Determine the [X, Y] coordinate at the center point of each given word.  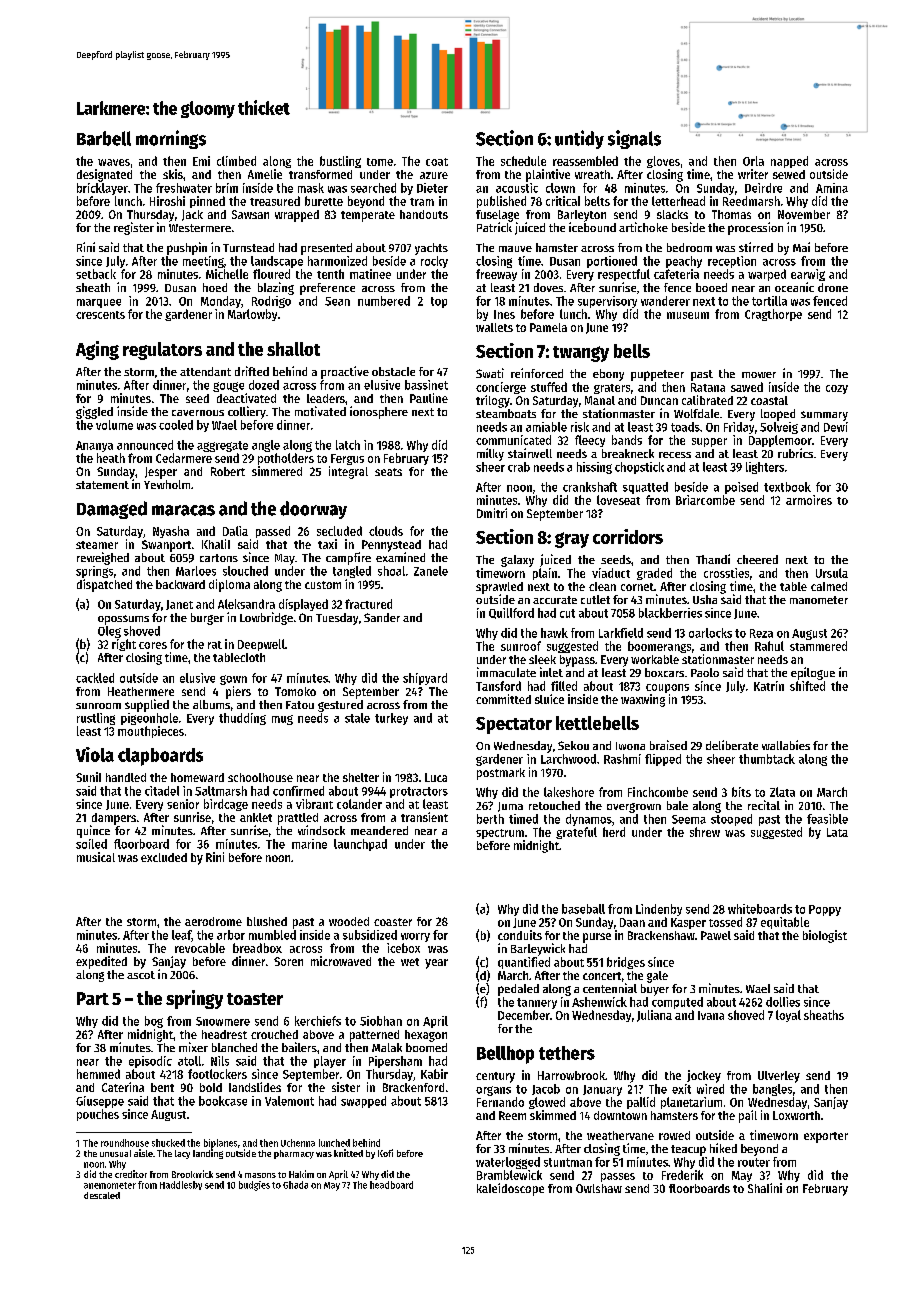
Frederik [682, 1175]
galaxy [517, 561]
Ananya [94, 446]
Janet [179, 605]
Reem [512, 1115]
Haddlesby [181, 1185]
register [134, 228]
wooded [349, 921]
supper [709, 442]
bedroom [689, 247]
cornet [637, 587]
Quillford [511, 613]
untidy [579, 139]
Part [93, 998]
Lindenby [659, 910]
